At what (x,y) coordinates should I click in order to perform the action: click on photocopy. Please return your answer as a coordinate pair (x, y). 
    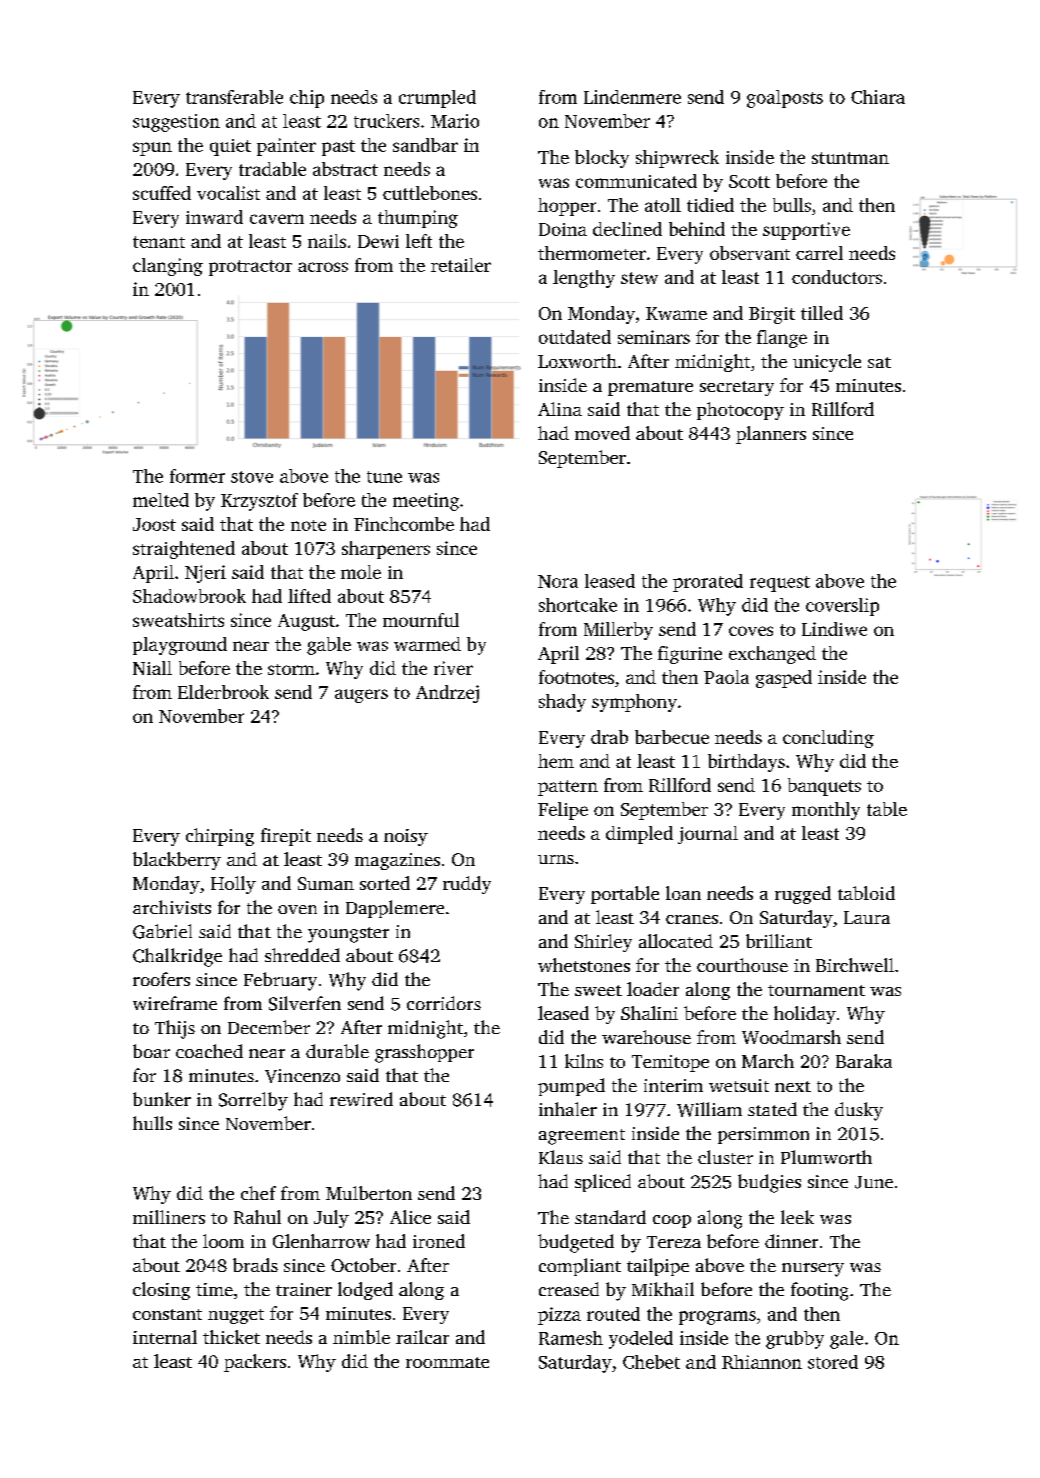
    Looking at the image, I should click on (740, 411).
